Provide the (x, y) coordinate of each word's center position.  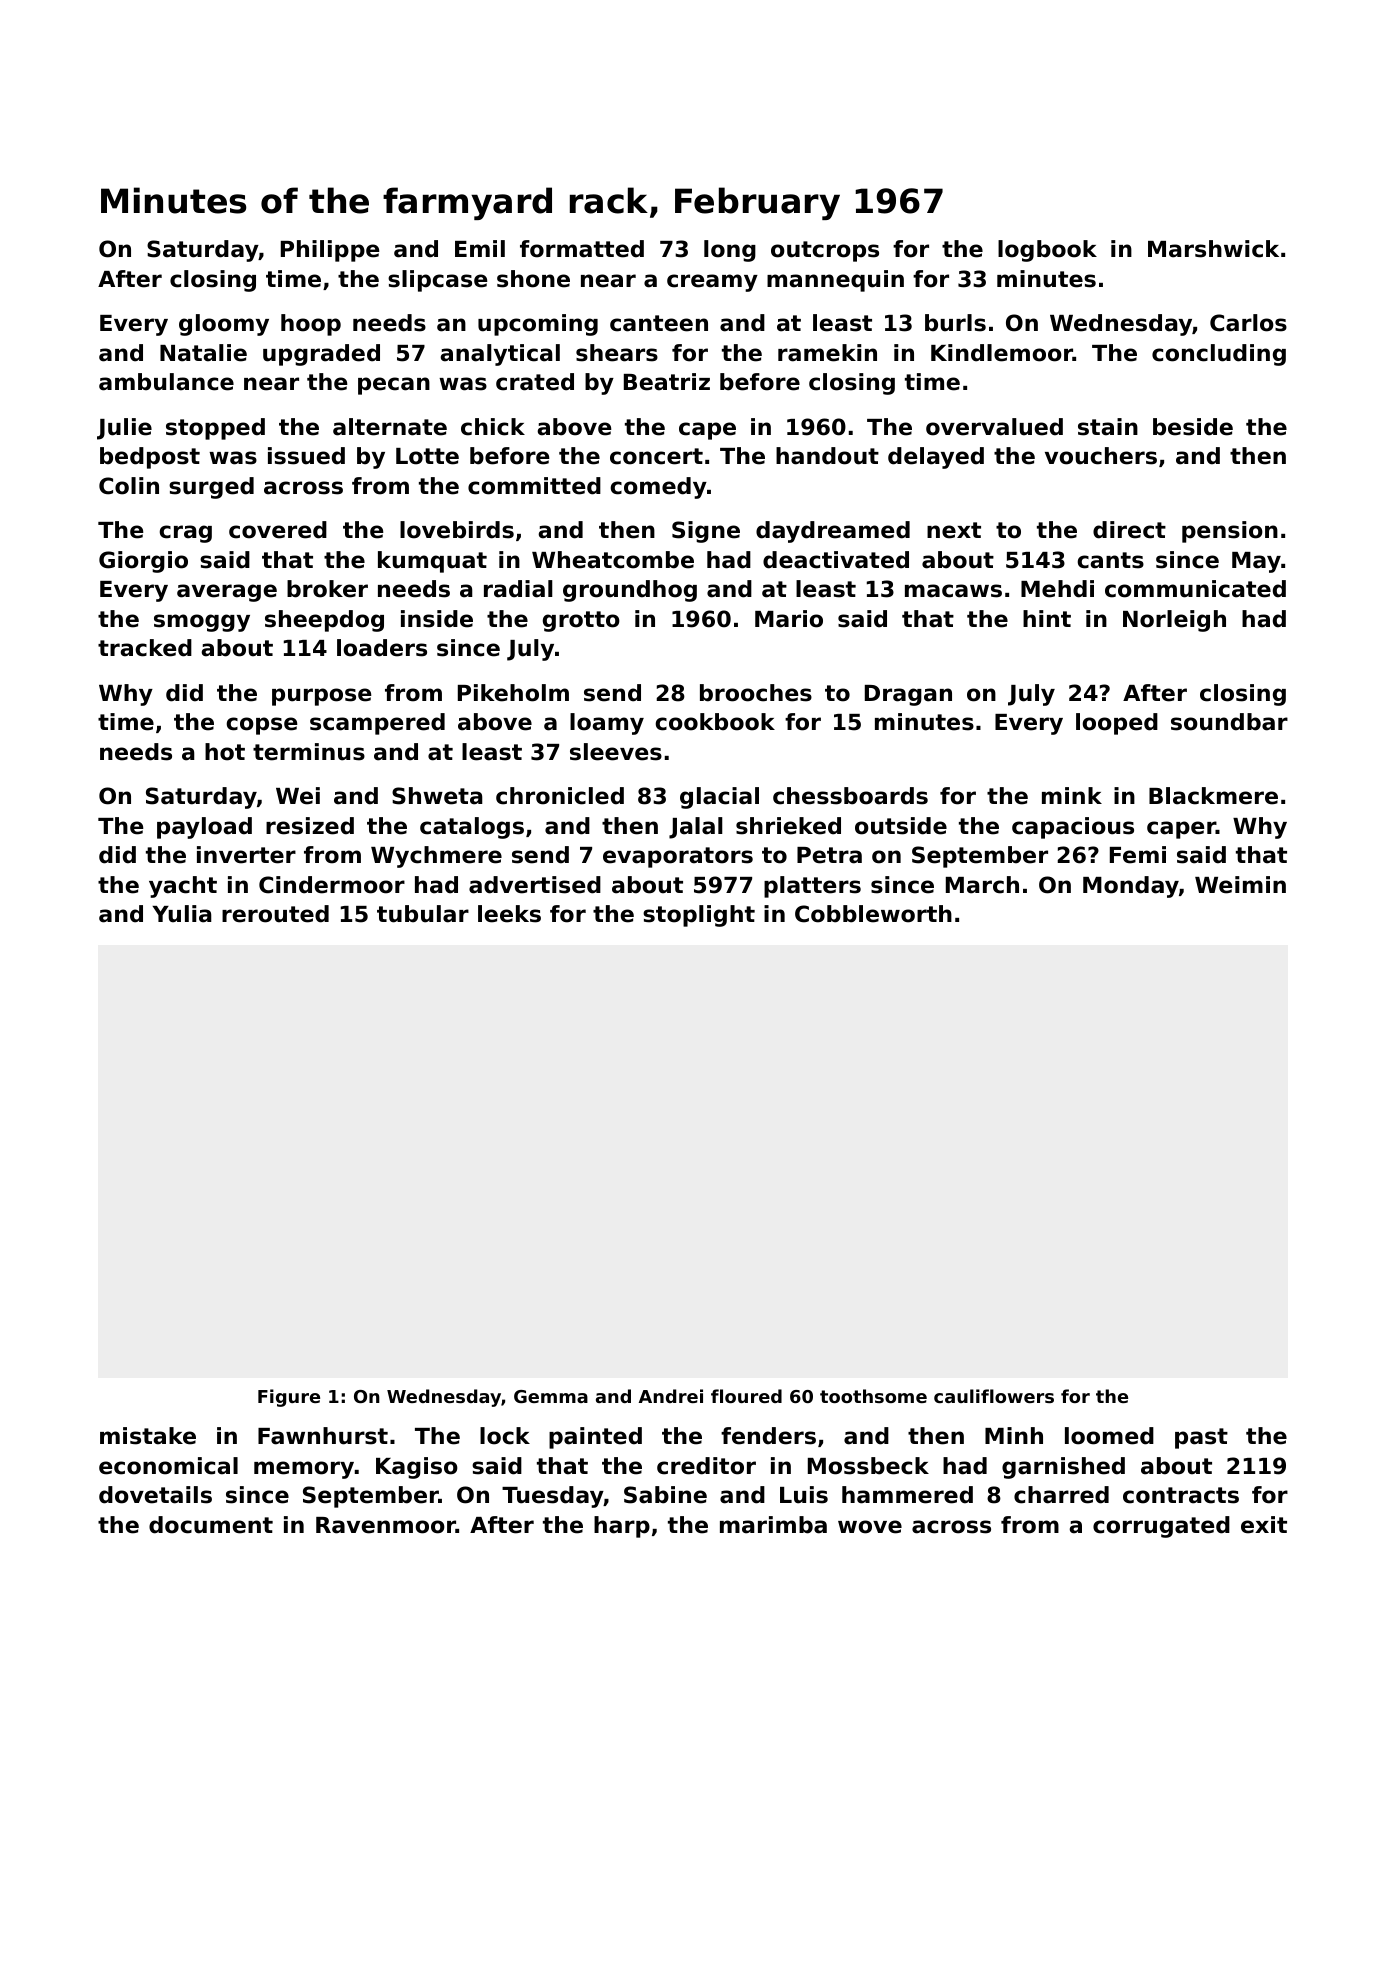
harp (622, 1527)
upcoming (538, 325)
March (982, 885)
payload (204, 828)
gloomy (224, 325)
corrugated (1161, 1527)
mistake (148, 1436)
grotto (581, 621)
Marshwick (1213, 249)
